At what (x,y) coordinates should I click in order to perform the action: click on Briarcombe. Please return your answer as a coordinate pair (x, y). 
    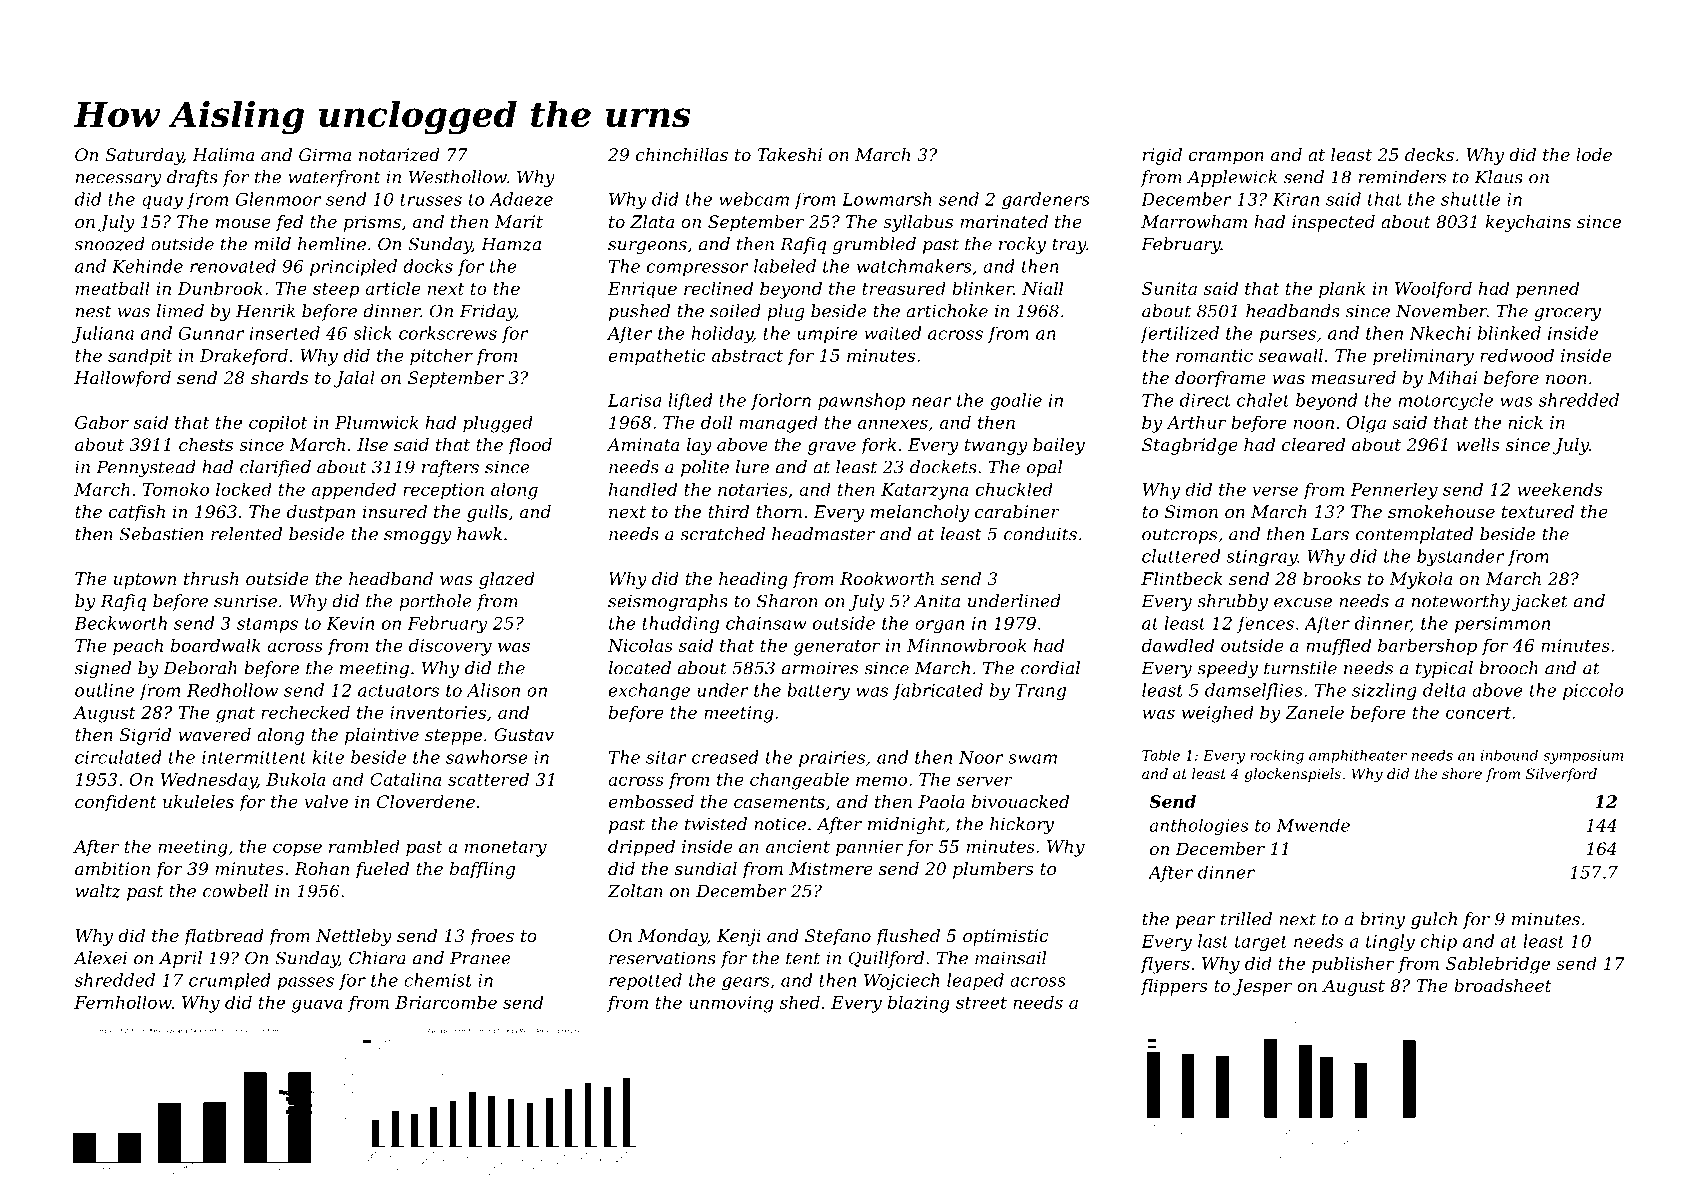
    Looking at the image, I should click on (446, 1002).
